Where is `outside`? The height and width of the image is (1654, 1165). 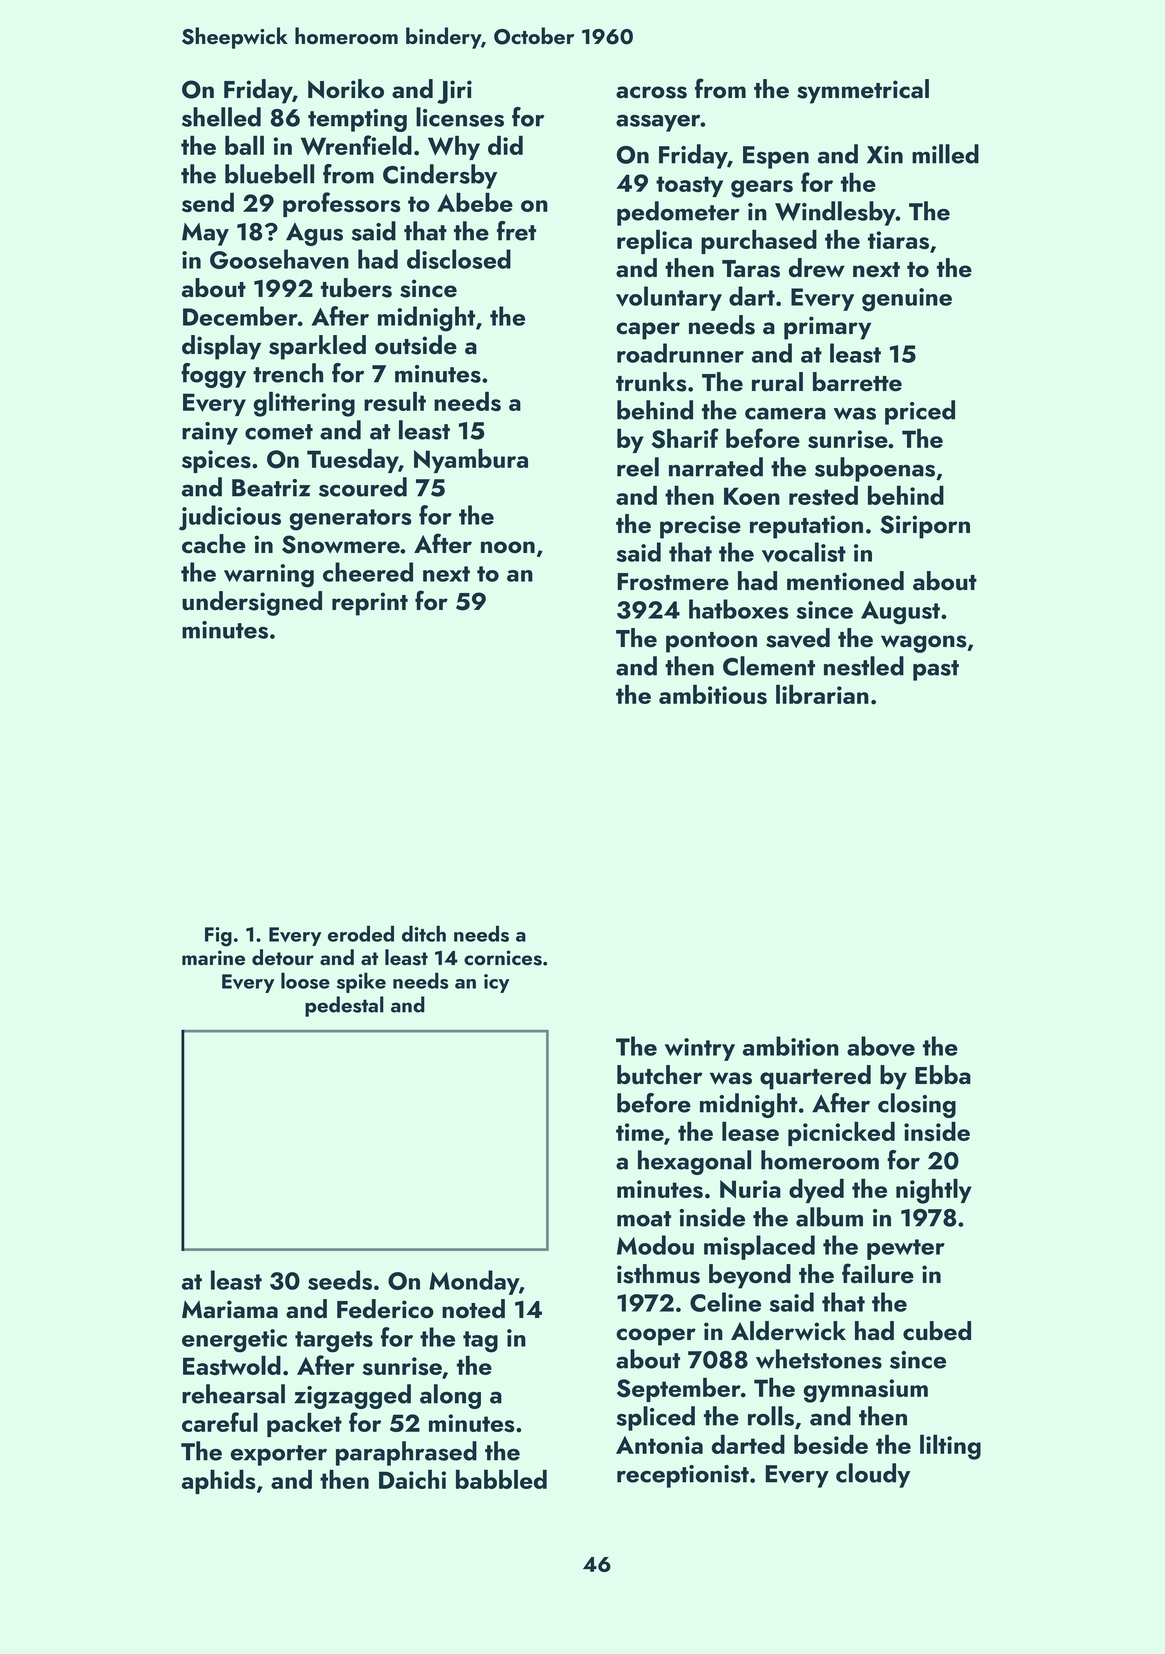
outside is located at coordinates (416, 345).
